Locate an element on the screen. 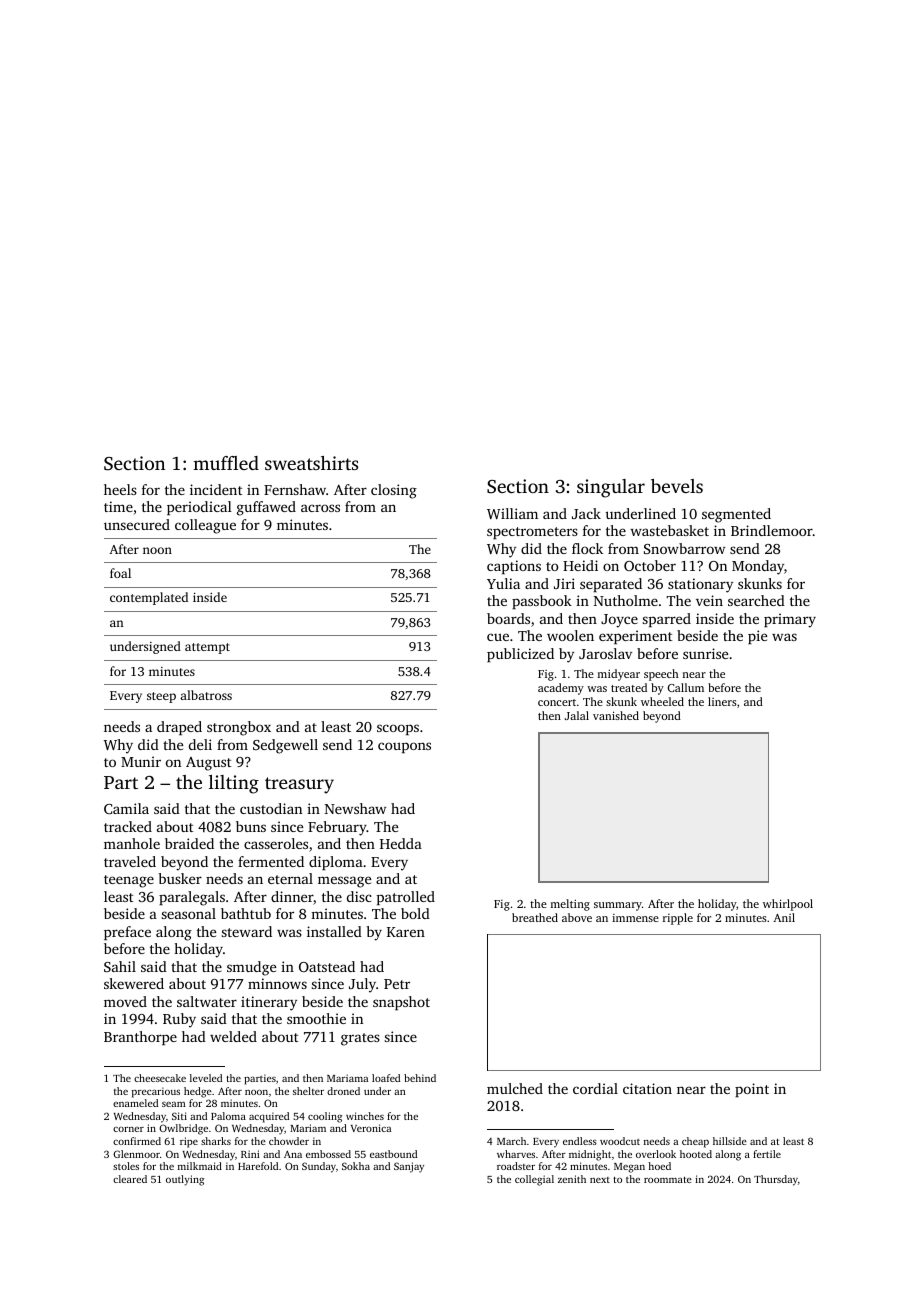  above is located at coordinates (577, 917).
